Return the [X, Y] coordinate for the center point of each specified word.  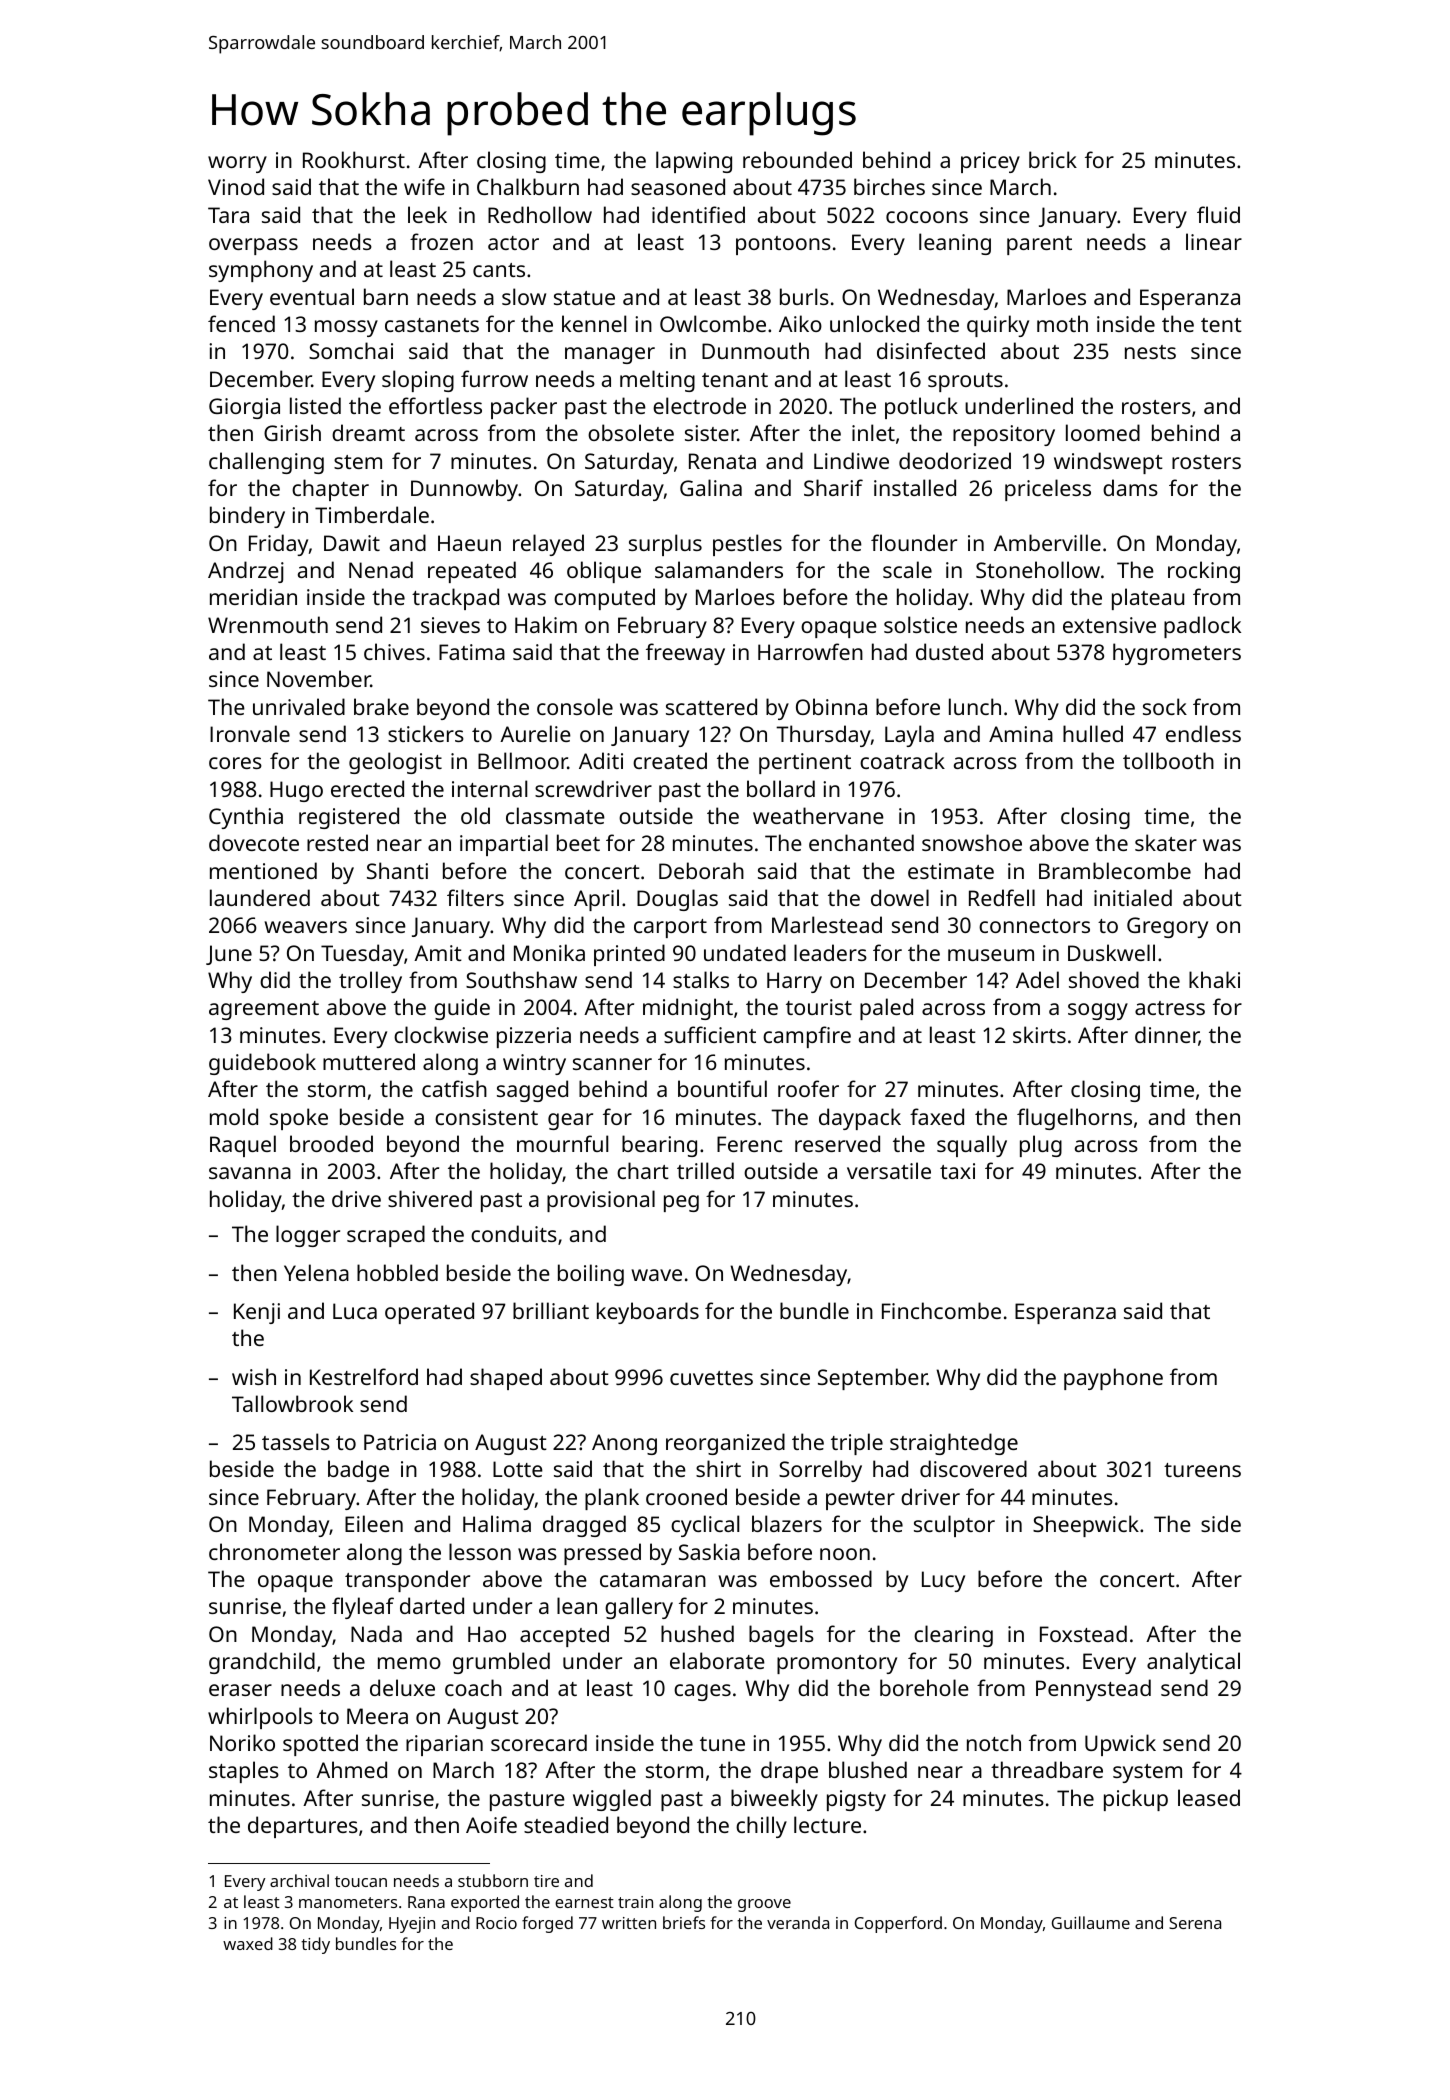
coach [473, 1687]
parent [1039, 245]
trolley [370, 982]
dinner [1167, 1036]
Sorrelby [820, 1471]
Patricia [400, 1442]
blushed [868, 1769]
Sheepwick [1086, 1526]
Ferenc [749, 1144]
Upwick [1120, 1745]
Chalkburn [528, 186]
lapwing [694, 162]
